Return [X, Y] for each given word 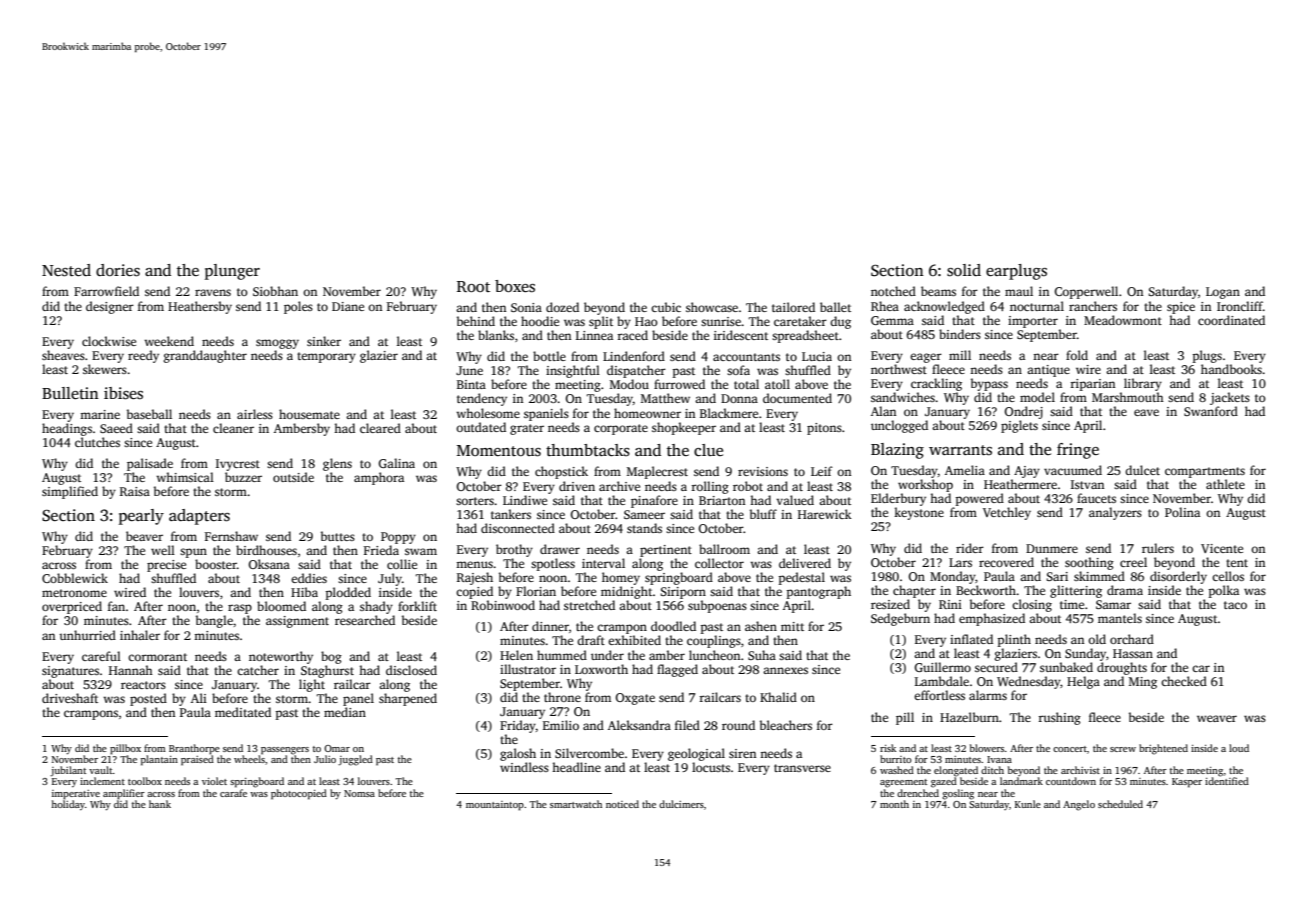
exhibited [634, 640]
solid [964, 270]
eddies [309, 578]
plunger [232, 272]
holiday [68, 805]
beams [938, 291]
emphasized [992, 619]
